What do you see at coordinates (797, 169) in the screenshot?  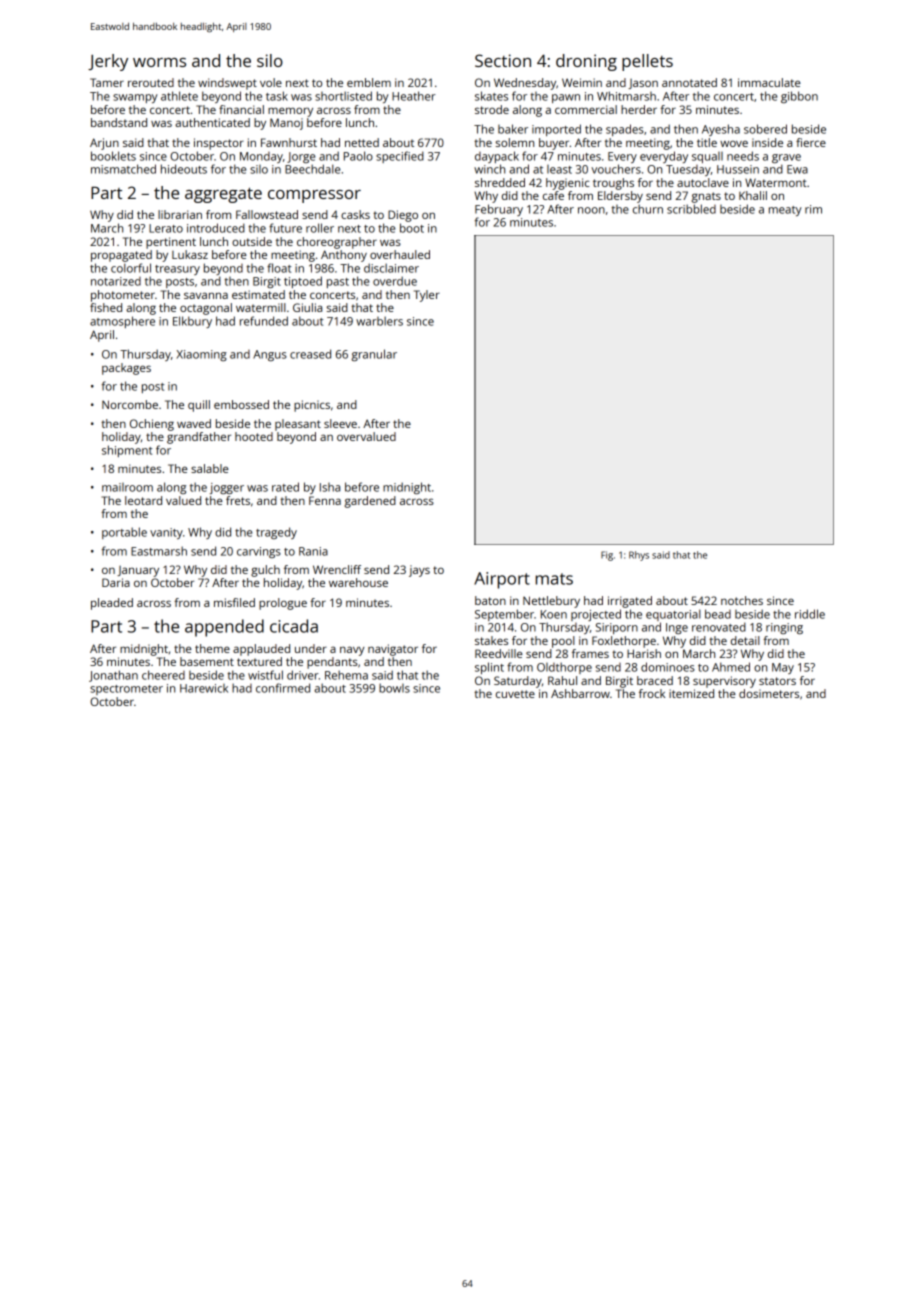 I see `Ewa` at bounding box center [797, 169].
